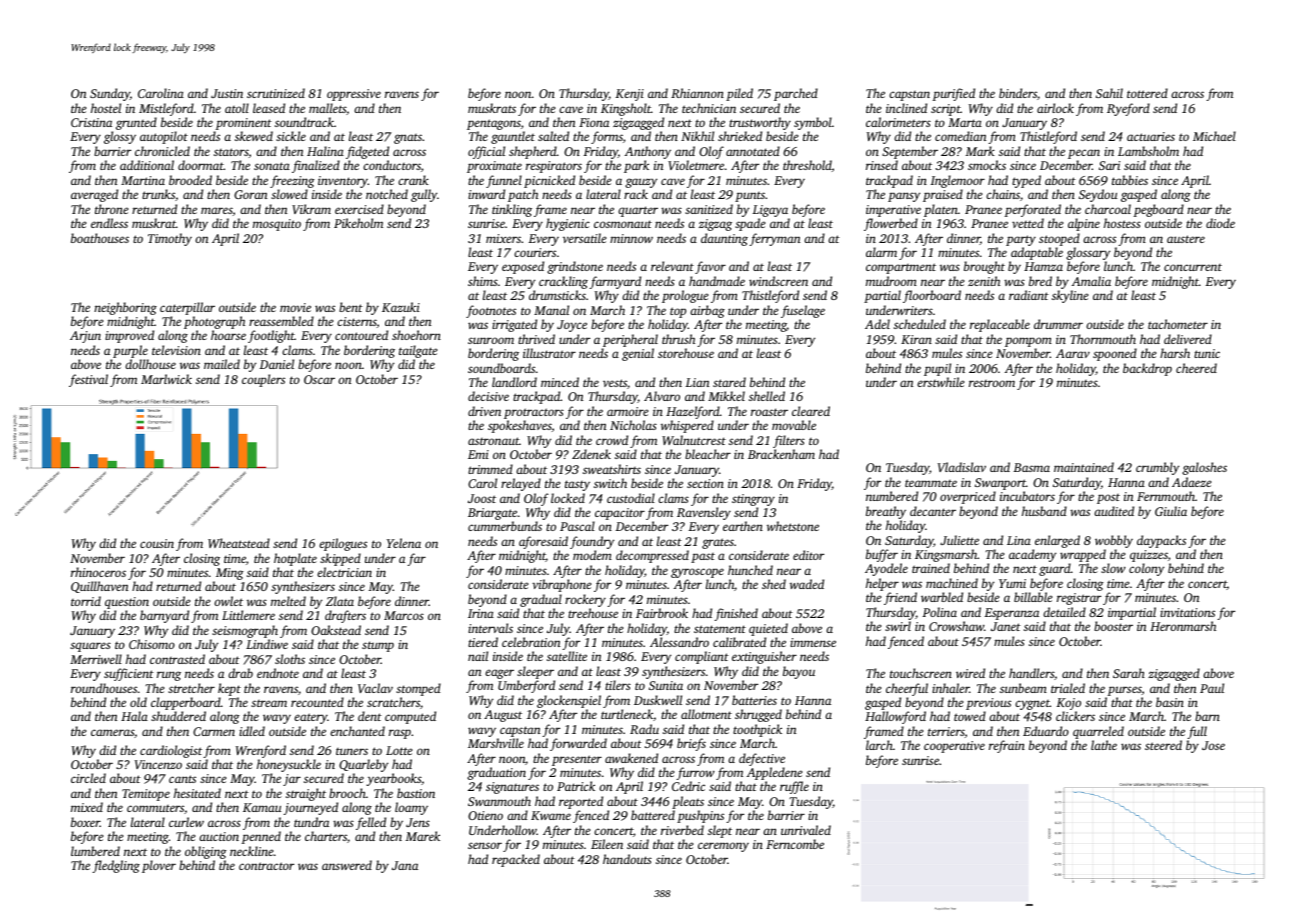 Image resolution: width=1308 pixels, height=924 pixels. What do you see at coordinates (795, 844) in the screenshot?
I see `Ferncombe` at bounding box center [795, 844].
